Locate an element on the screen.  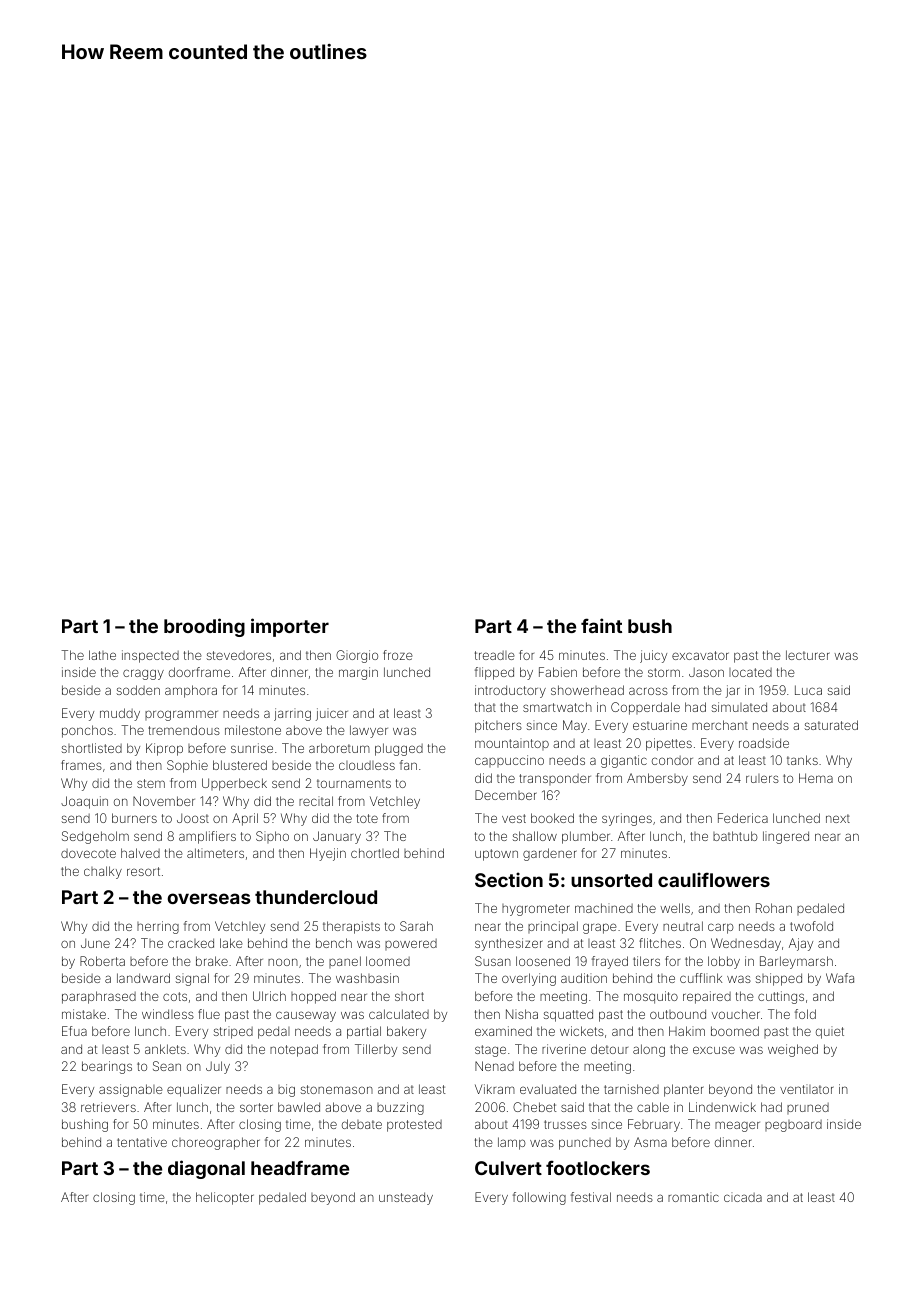
following is located at coordinates (539, 1198).
